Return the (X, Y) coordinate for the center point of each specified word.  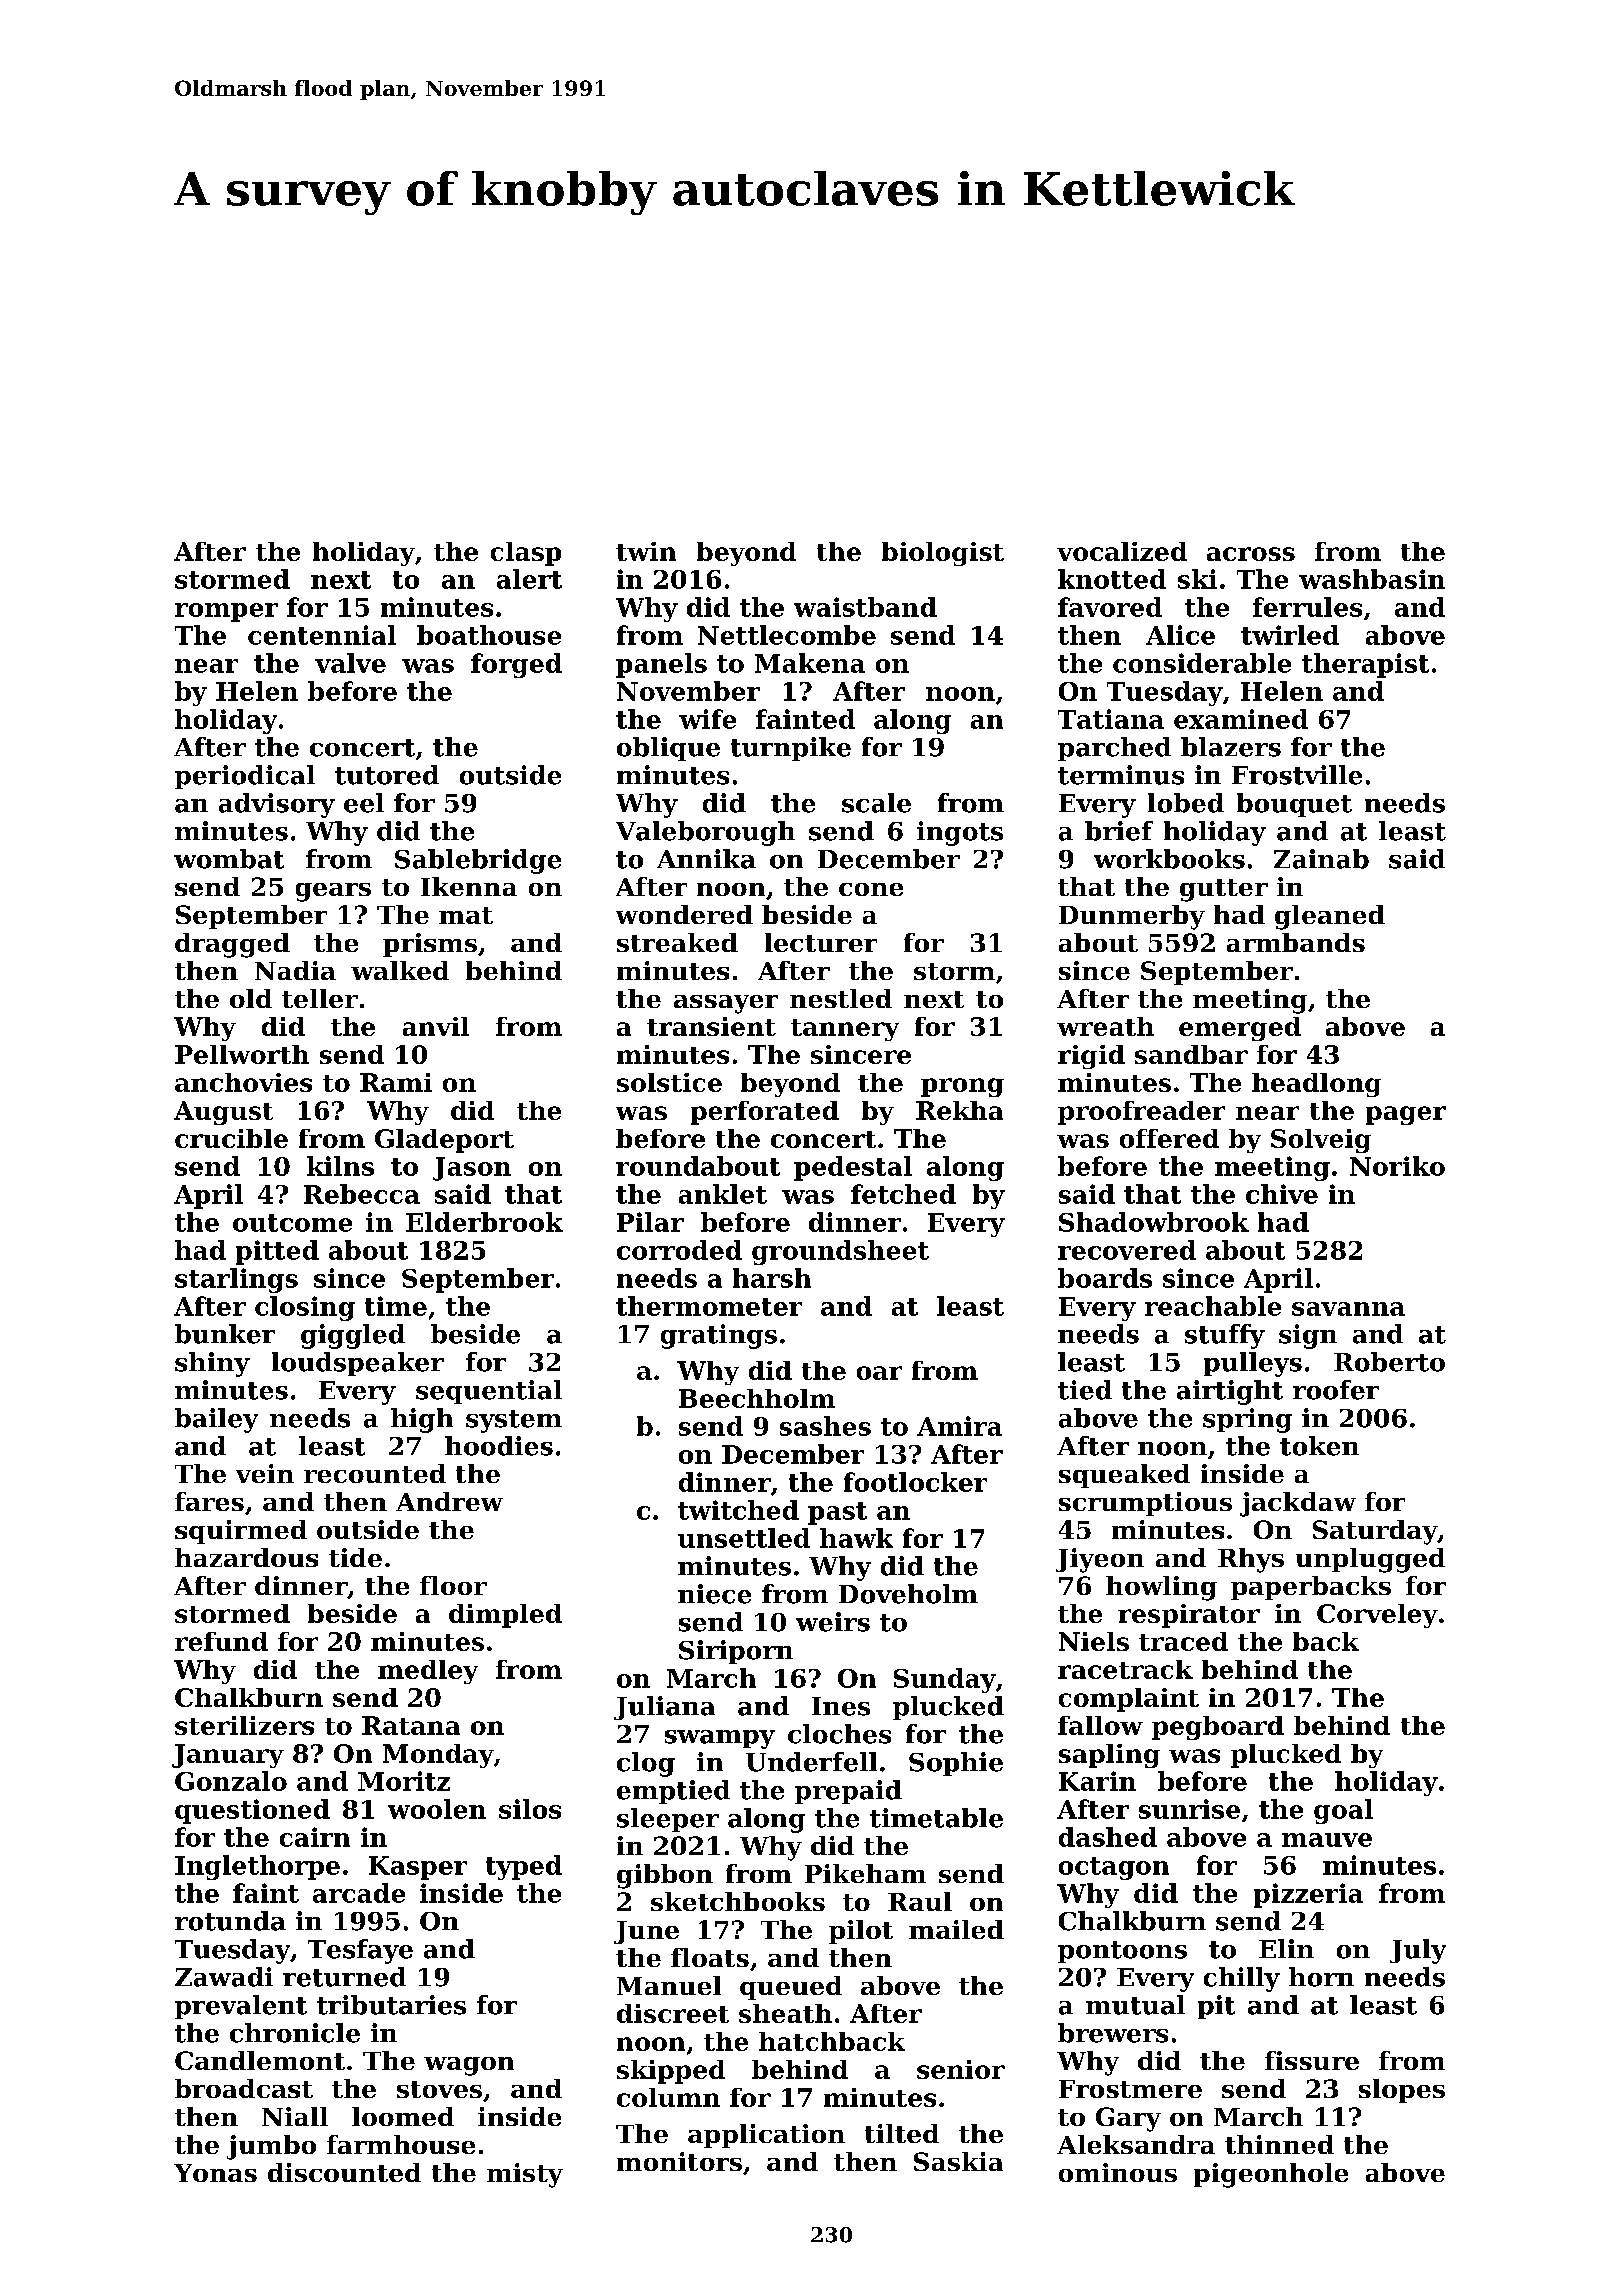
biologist (943, 554)
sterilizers (244, 1725)
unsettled (744, 1538)
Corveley (1377, 1616)
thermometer (709, 1306)
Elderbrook (484, 1222)
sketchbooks (738, 1901)
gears (333, 892)
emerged (1240, 1029)
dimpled (505, 1616)
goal (1343, 1811)
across (1251, 554)
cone (871, 889)
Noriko (1397, 1166)
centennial (322, 635)
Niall (295, 2116)
